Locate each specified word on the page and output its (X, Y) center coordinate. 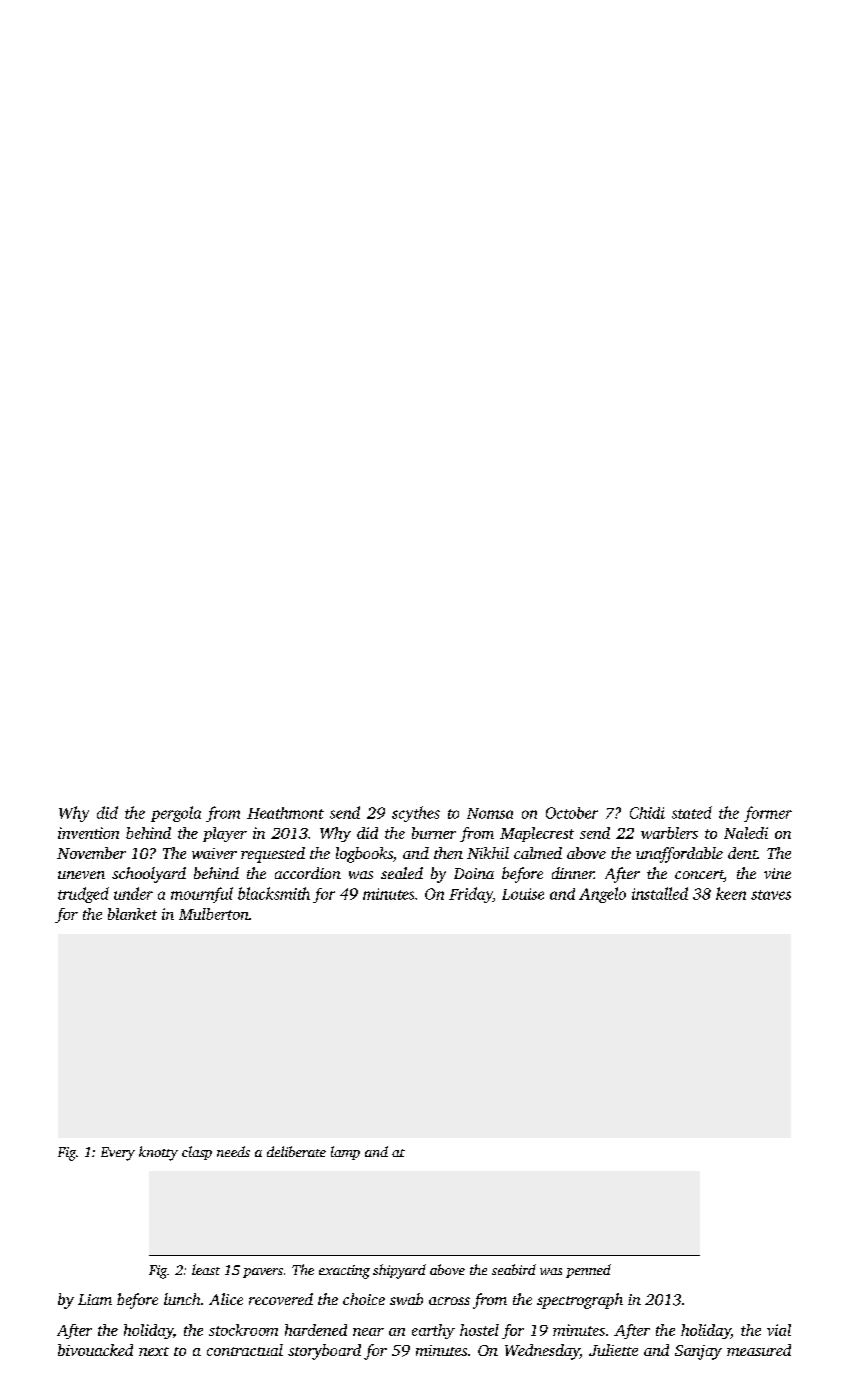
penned (588, 1271)
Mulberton (214, 914)
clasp (197, 1153)
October (572, 813)
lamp (345, 1153)
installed (660, 893)
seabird (514, 1269)
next (154, 1351)
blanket (132, 914)
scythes (416, 814)
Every (118, 1154)
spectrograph (580, 1301)
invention (88, 833)
